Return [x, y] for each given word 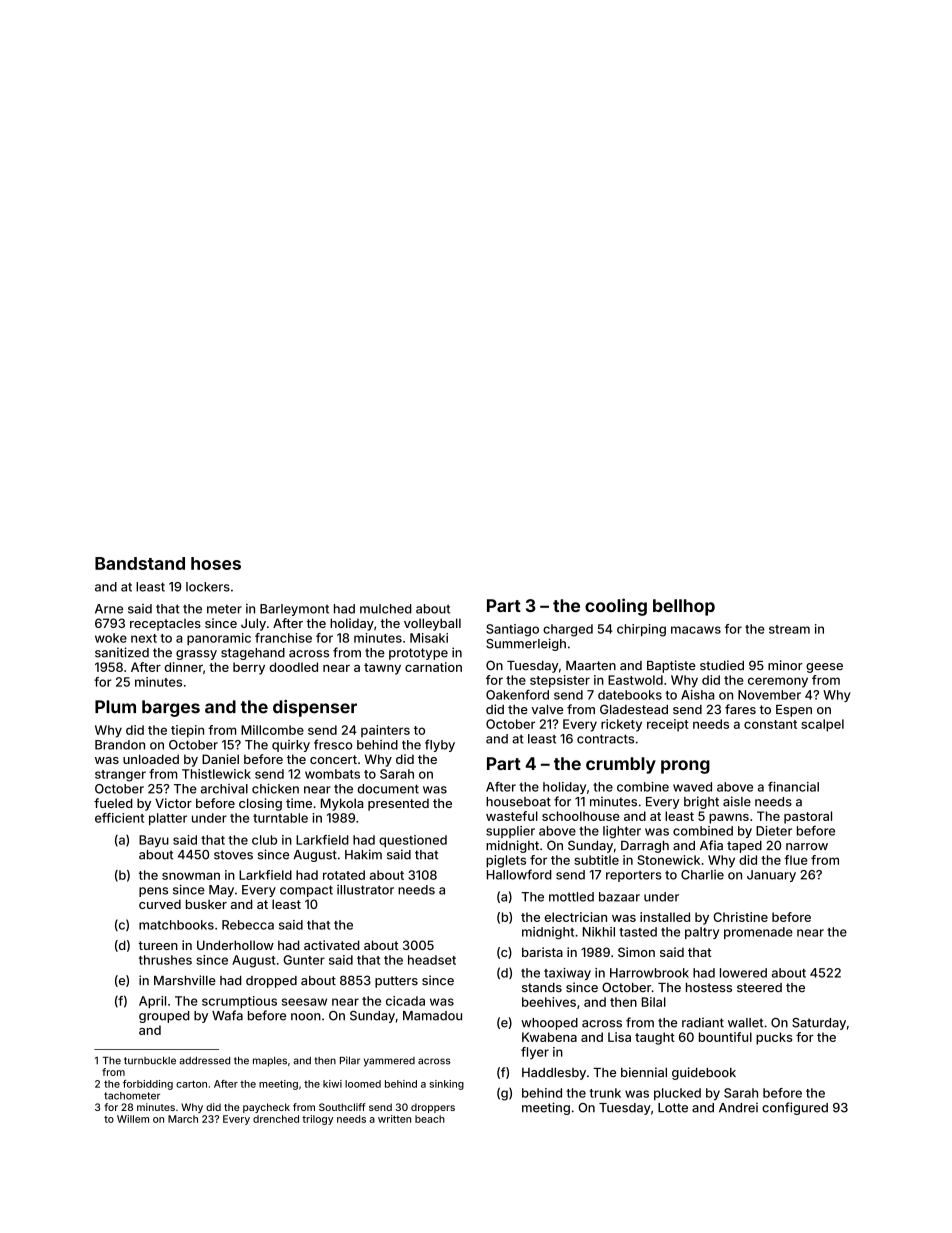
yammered [389, 1062]
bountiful [725, 1037]
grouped [164, 1017]
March [183, 1119]
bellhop [684, 607]
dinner [183, 667]
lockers [208, 587]
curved [160, 904]
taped [744, 847]
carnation [433, 667]
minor [785, 665]
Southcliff [342, 1107]
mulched [386, 609]
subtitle [596, 860]
